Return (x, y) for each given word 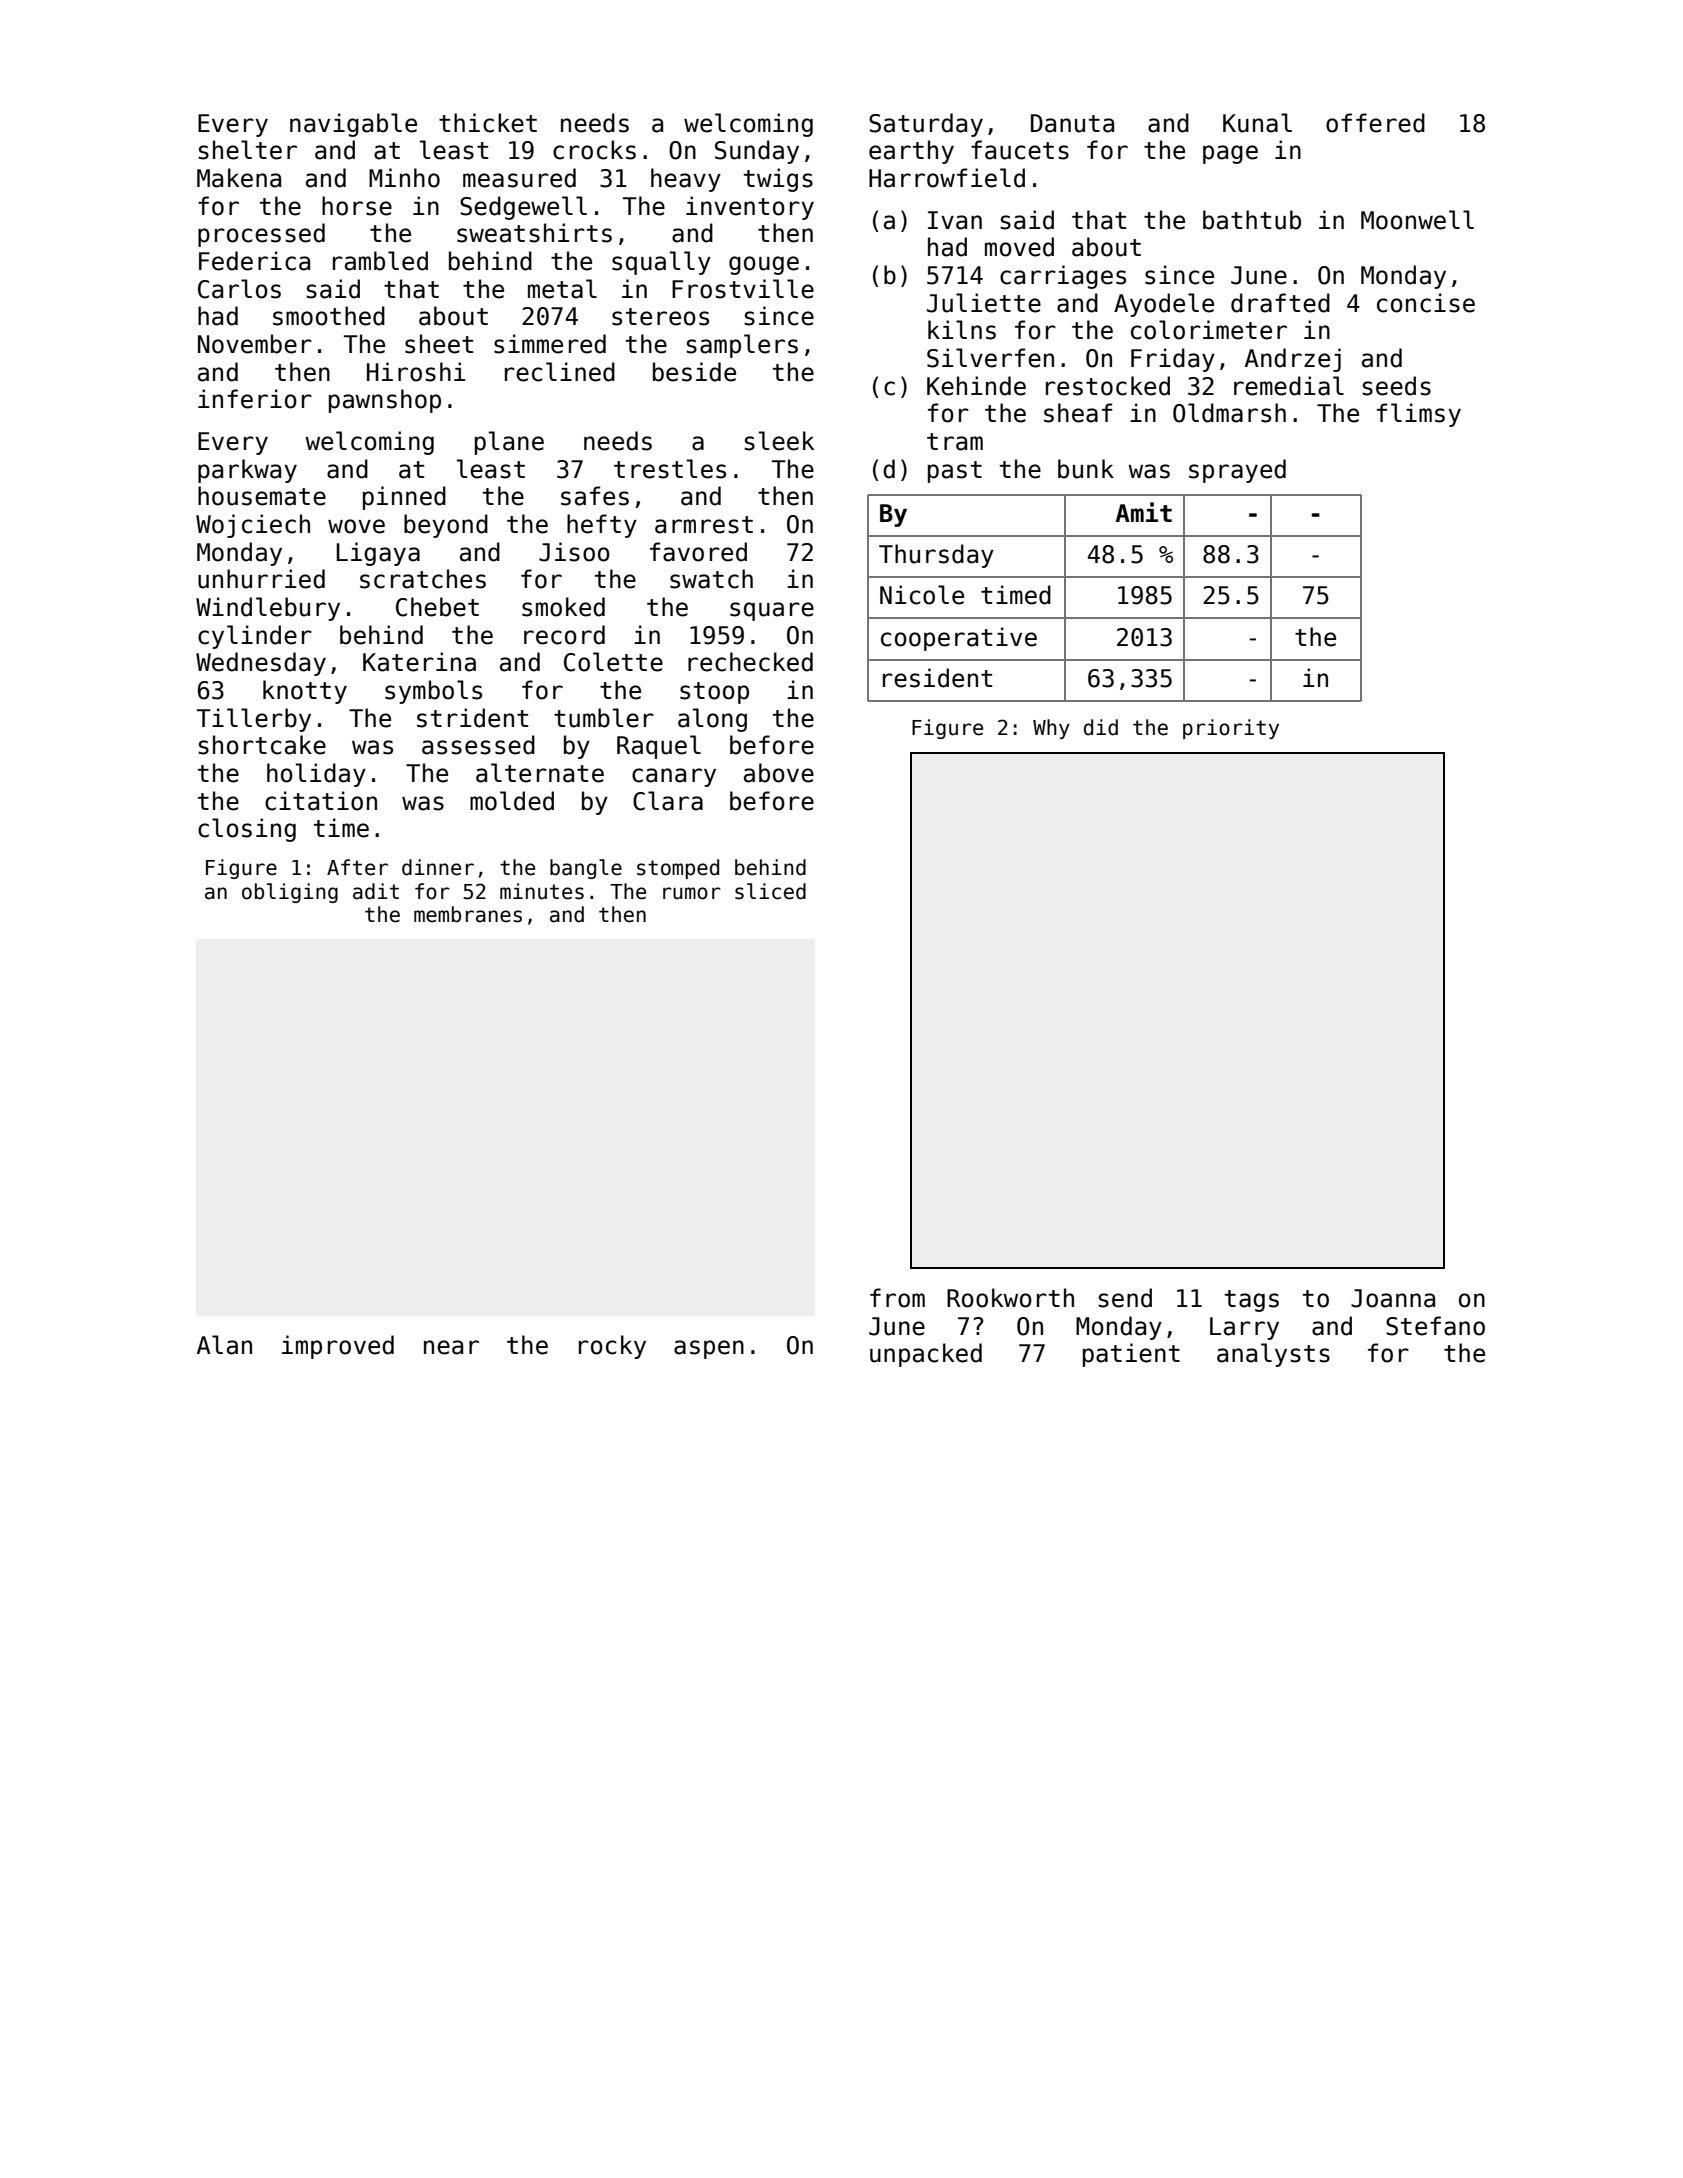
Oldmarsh (1229, 413)
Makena (239, 178)
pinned (404, 498)
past (955, 472)
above (779, 773)
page (1230, 154)
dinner (438, 867)
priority (1231, 729)
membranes (468, 914)
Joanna (1393, 1298)
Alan (224, 1345)
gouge (764, 265)
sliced (770, 891)
